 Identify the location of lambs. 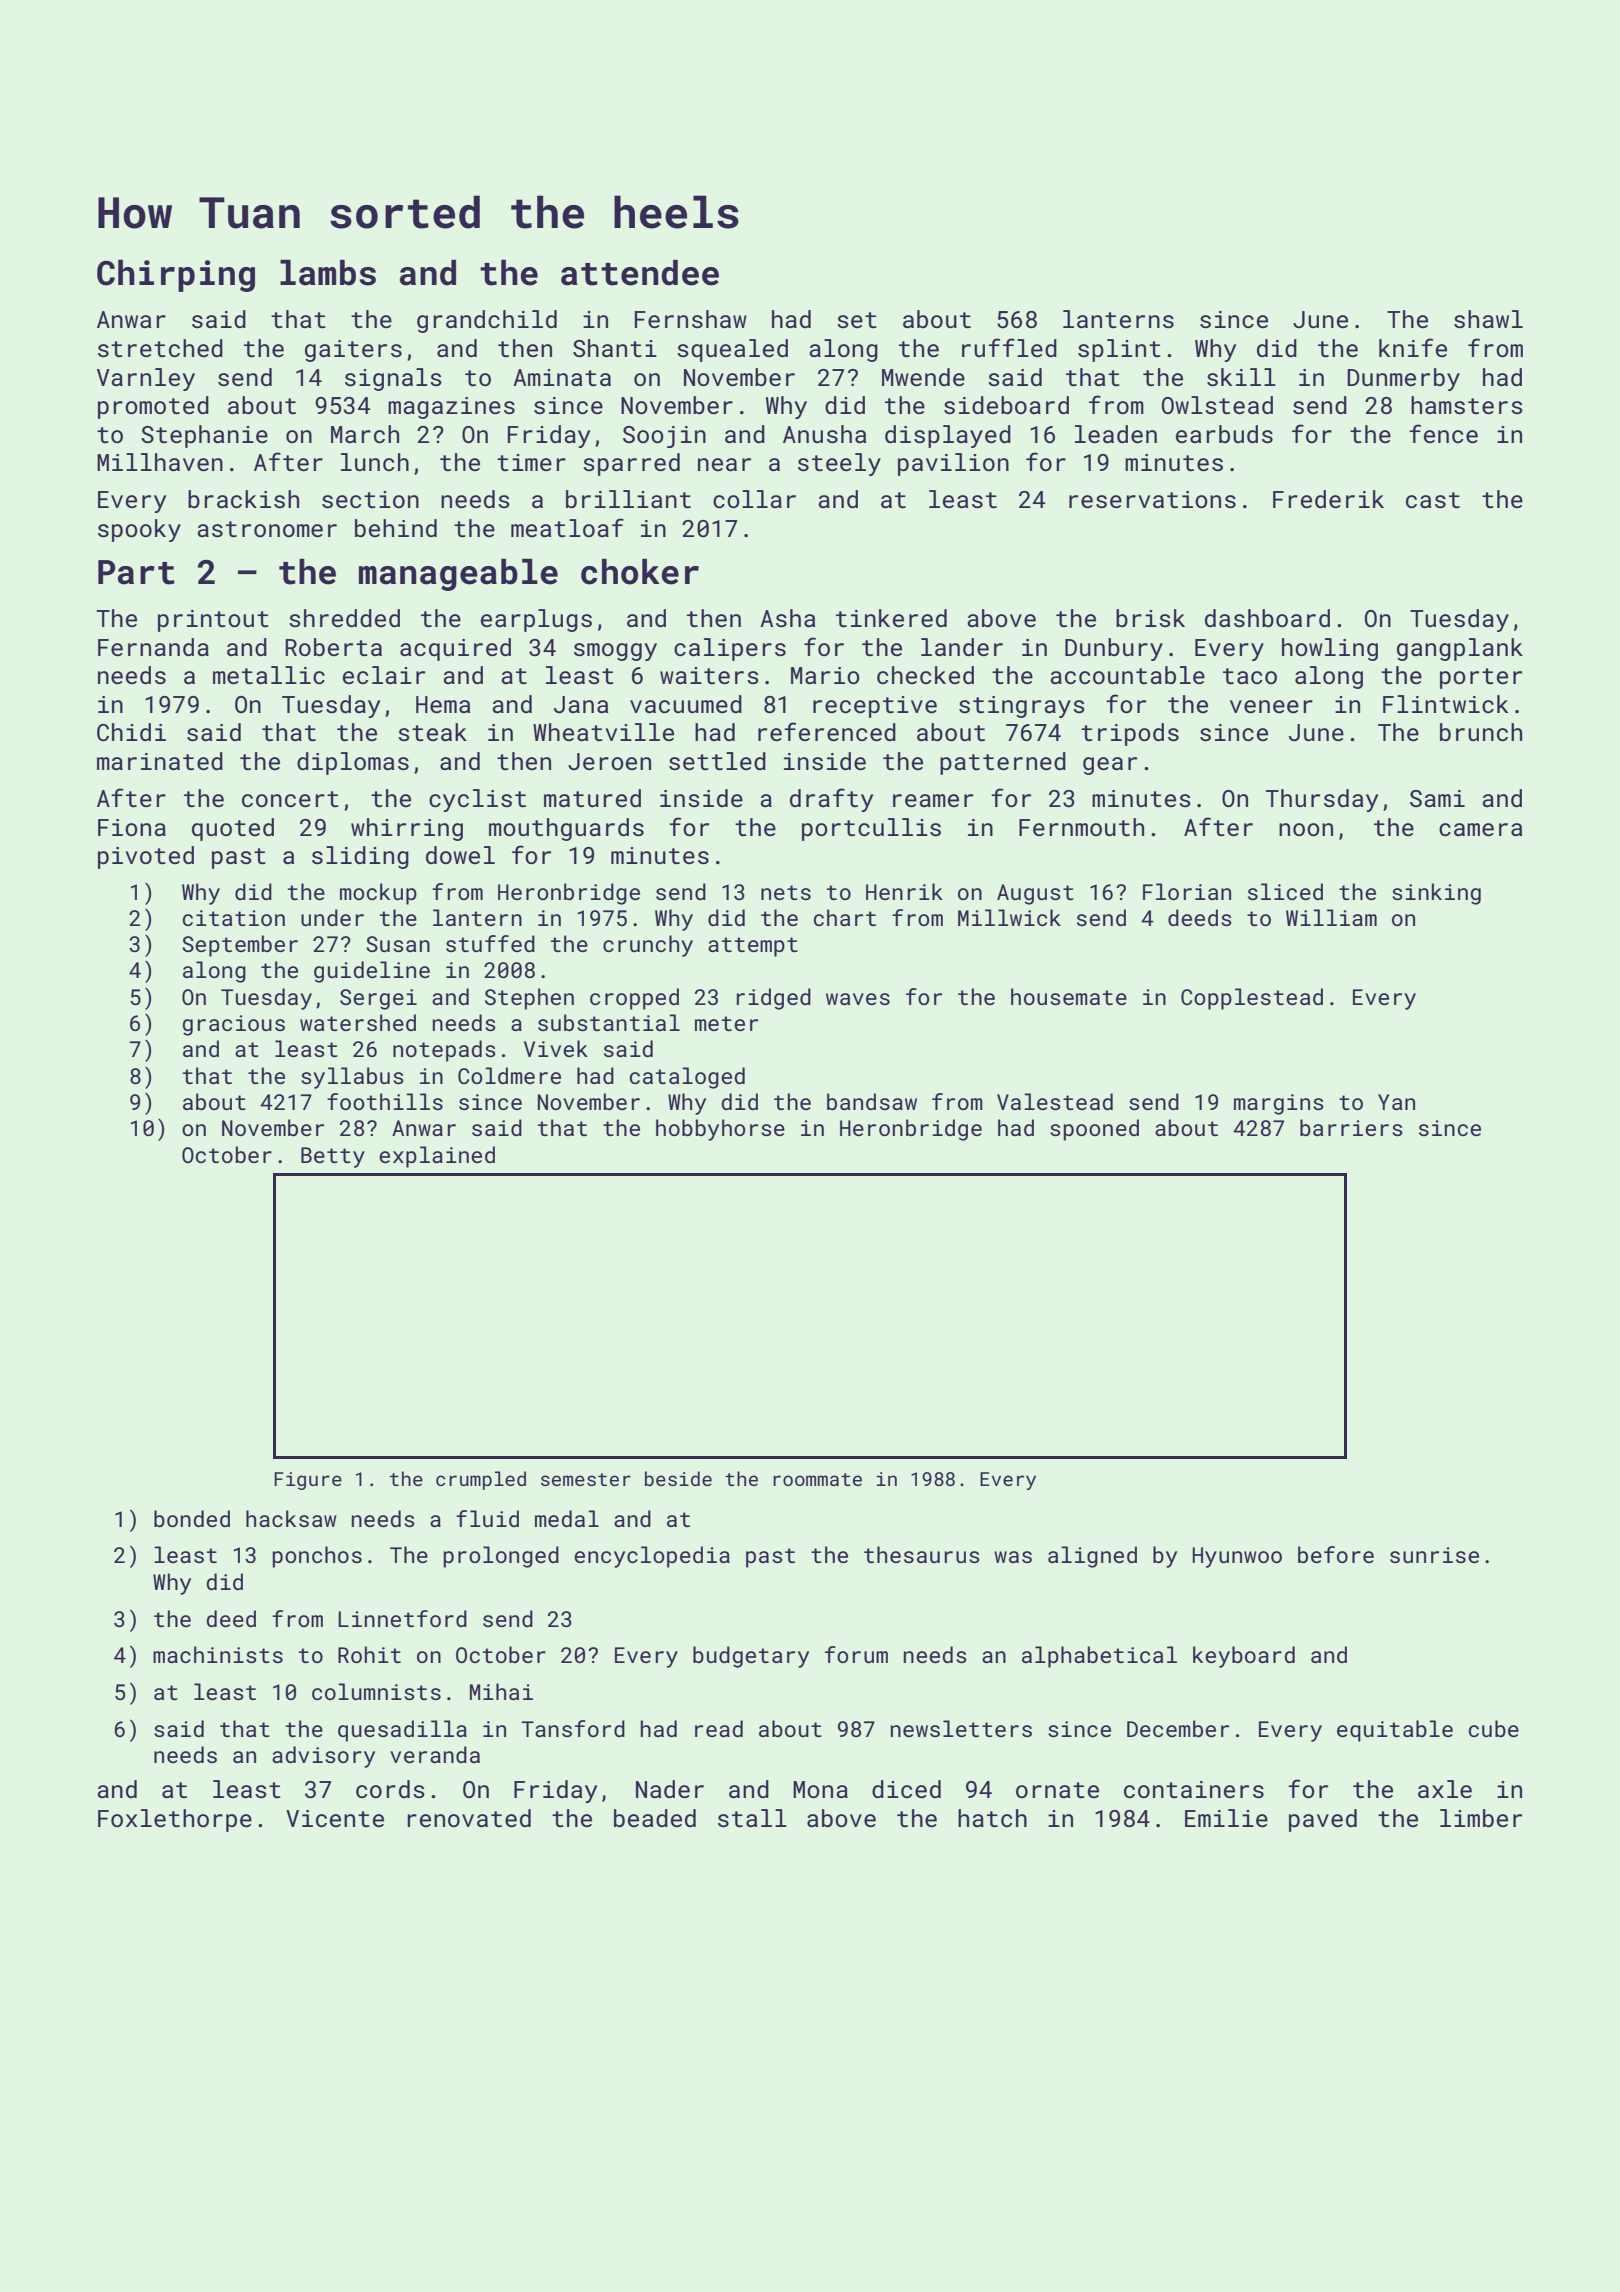
(328, 273).
